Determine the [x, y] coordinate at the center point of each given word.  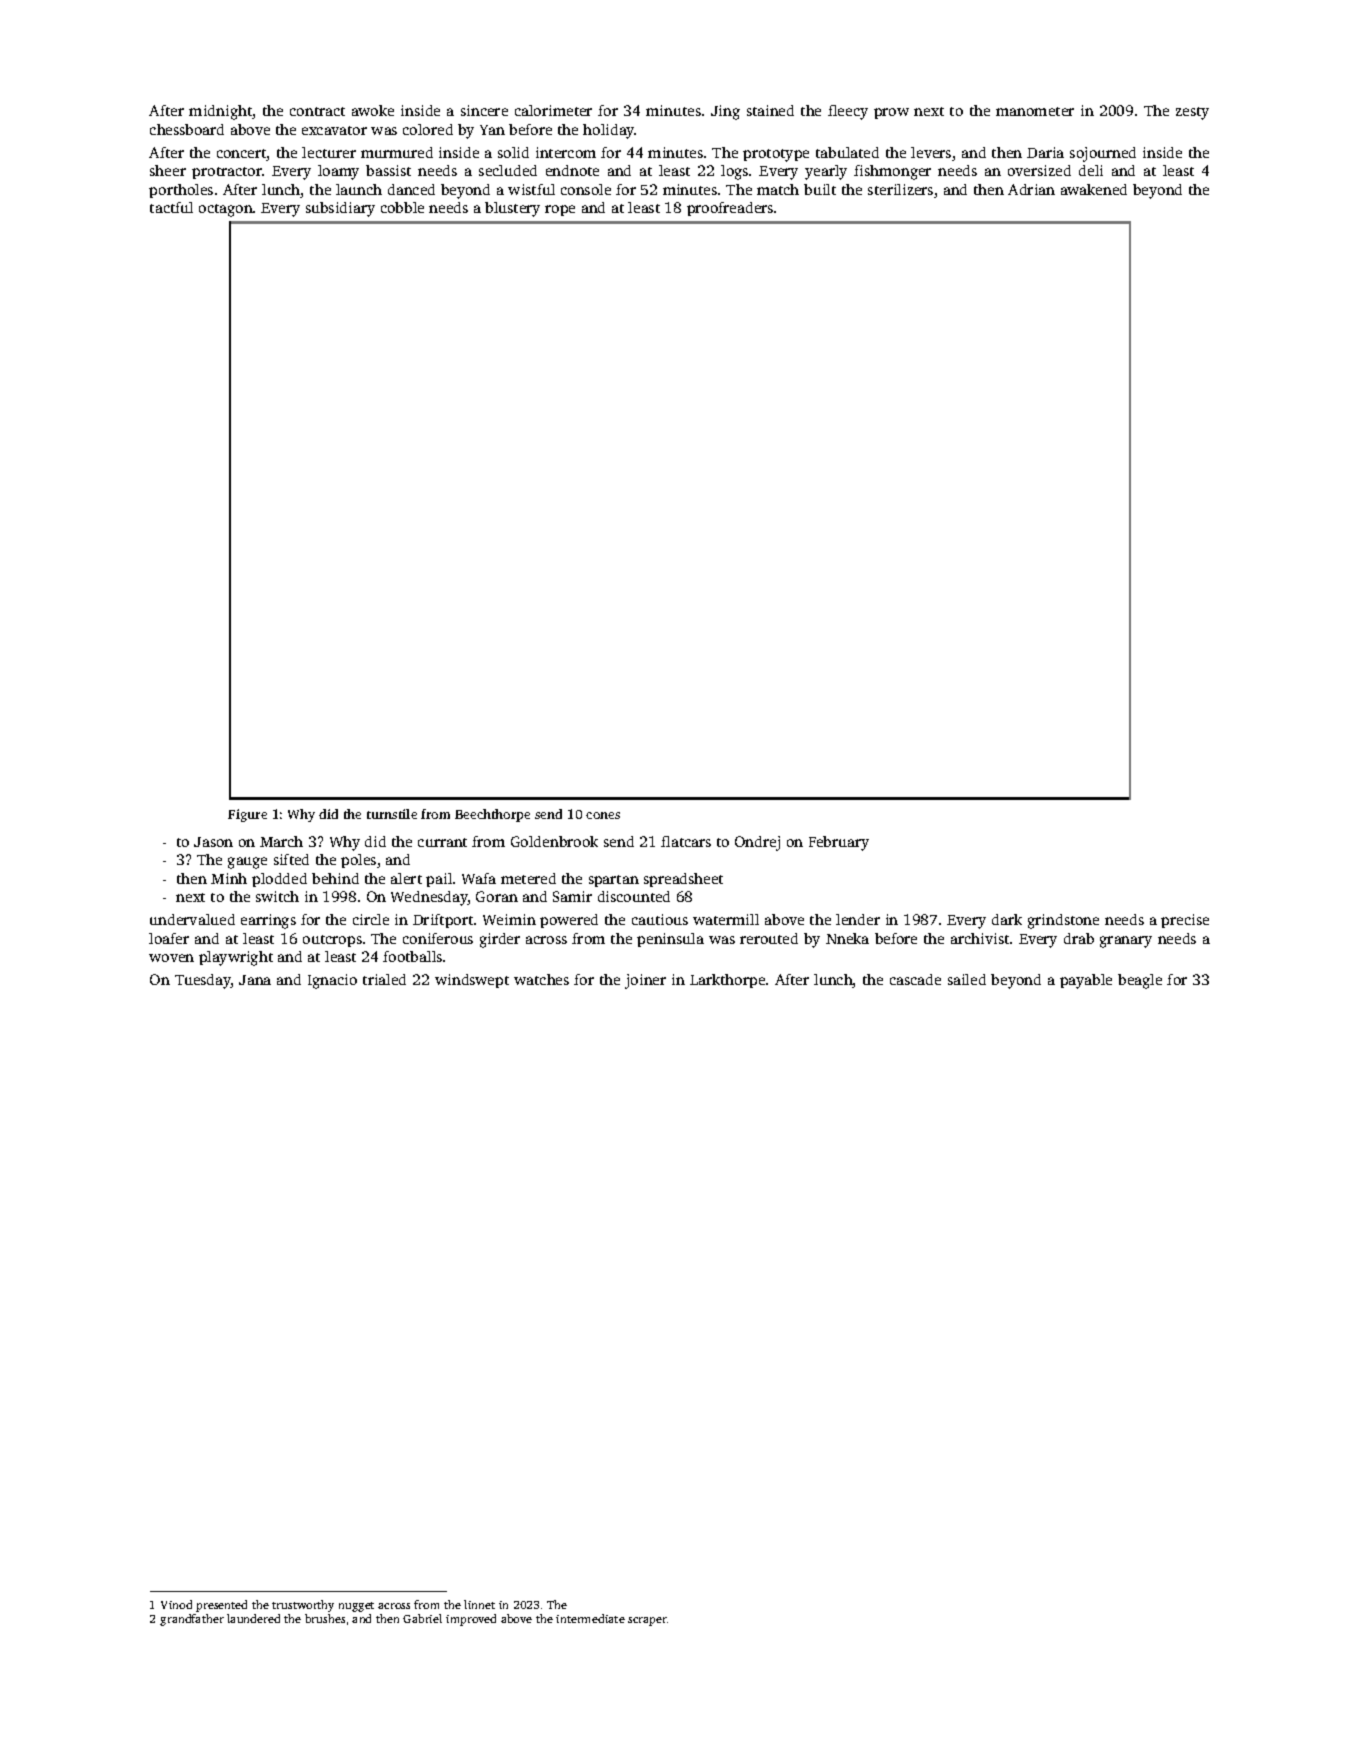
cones [603, 815]
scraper [647, 1621]
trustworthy [303, 1606]
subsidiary [340, 209]
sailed [967, 979]
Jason [213, 842]
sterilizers [900, 189]
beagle [1140, 981]
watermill [726, 919]
